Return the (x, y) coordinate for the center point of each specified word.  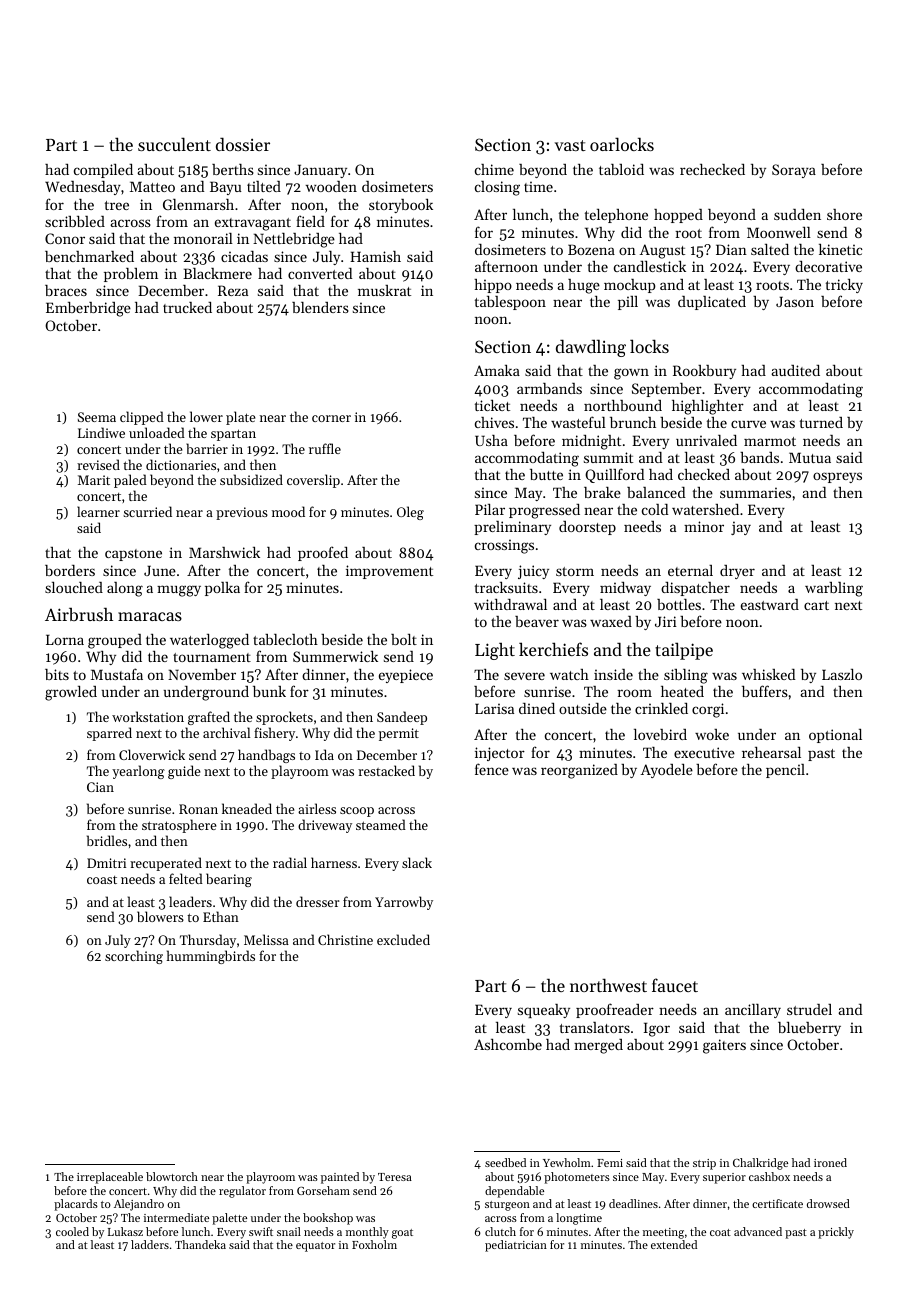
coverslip (313, 481)
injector (500, 754)
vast (570, 145)
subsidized (251, 479)
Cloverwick (152, 754)
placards (76, 1205)
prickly (836, 1233)
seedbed (505, 1162)
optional (835, 736)
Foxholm (374, 1244)
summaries (755, 492)
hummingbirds (211, 957)
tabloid (621, 169)
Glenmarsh (198, 204)
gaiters (724, 1046)
